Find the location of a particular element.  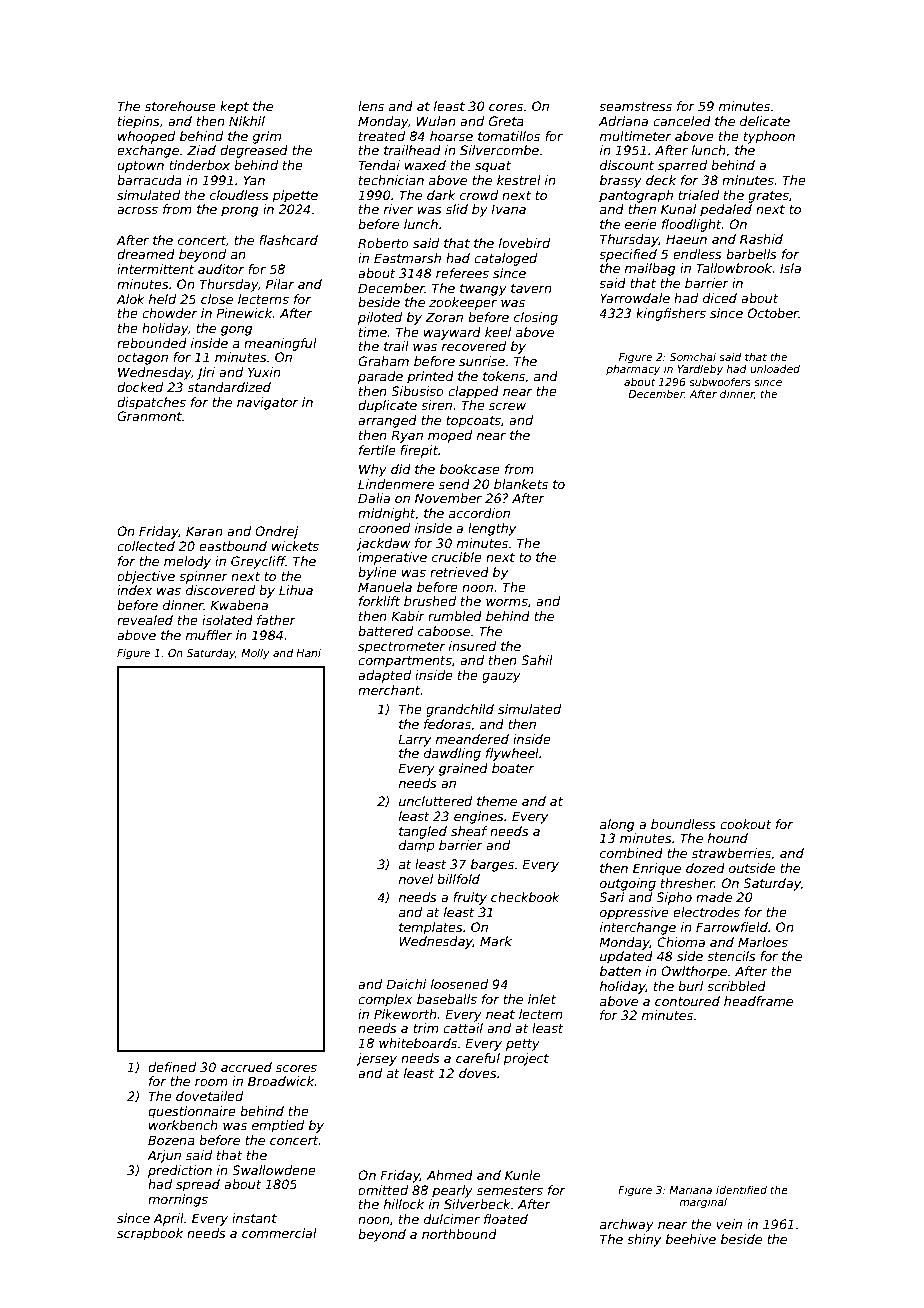

scrapbook is located at coordinates (150, 1234).
